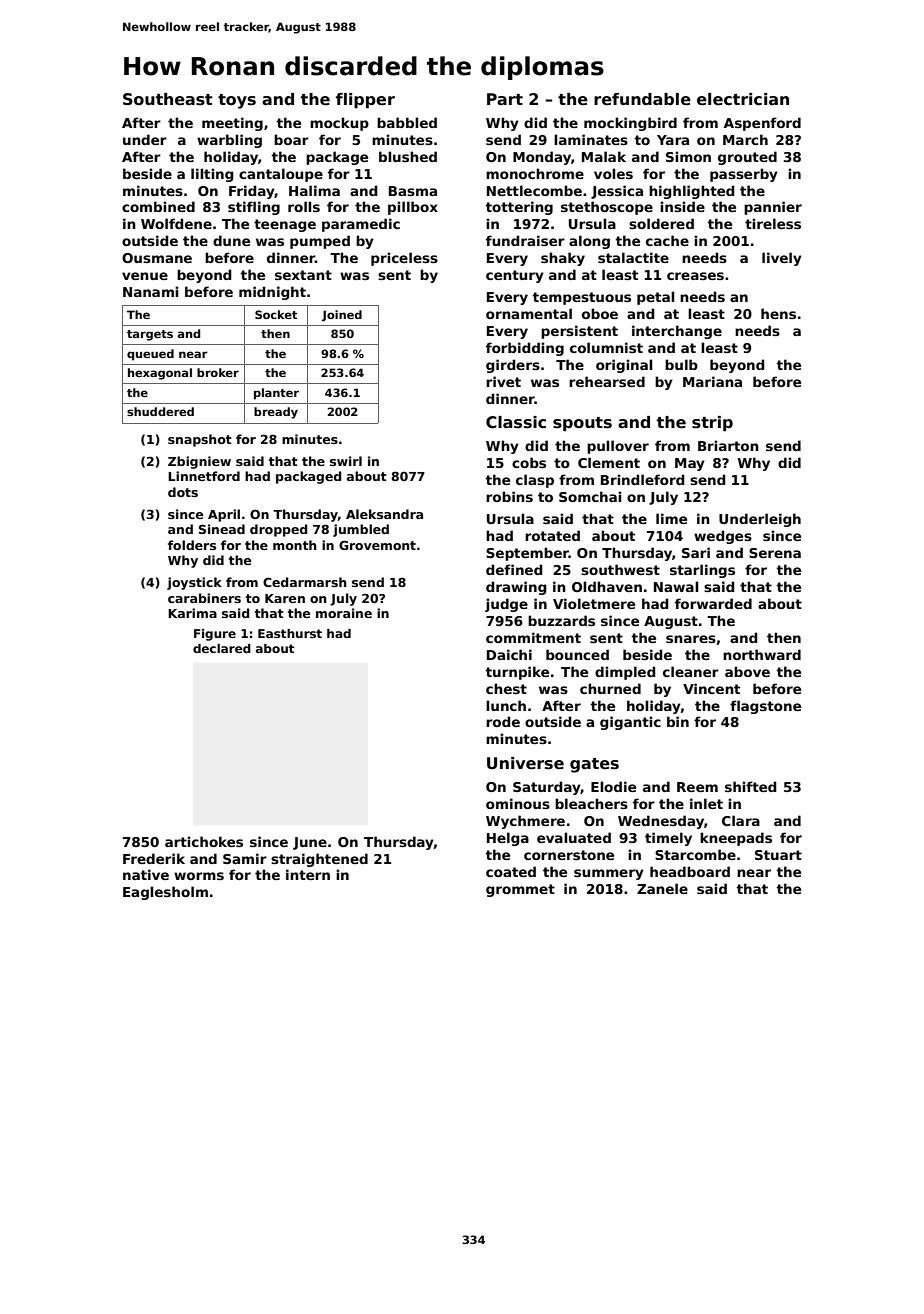 This document has height=1314, width=924. What do you see at coordinates (751, 786) in the document?
I see `shifted` at bounding box center [751, 786].
